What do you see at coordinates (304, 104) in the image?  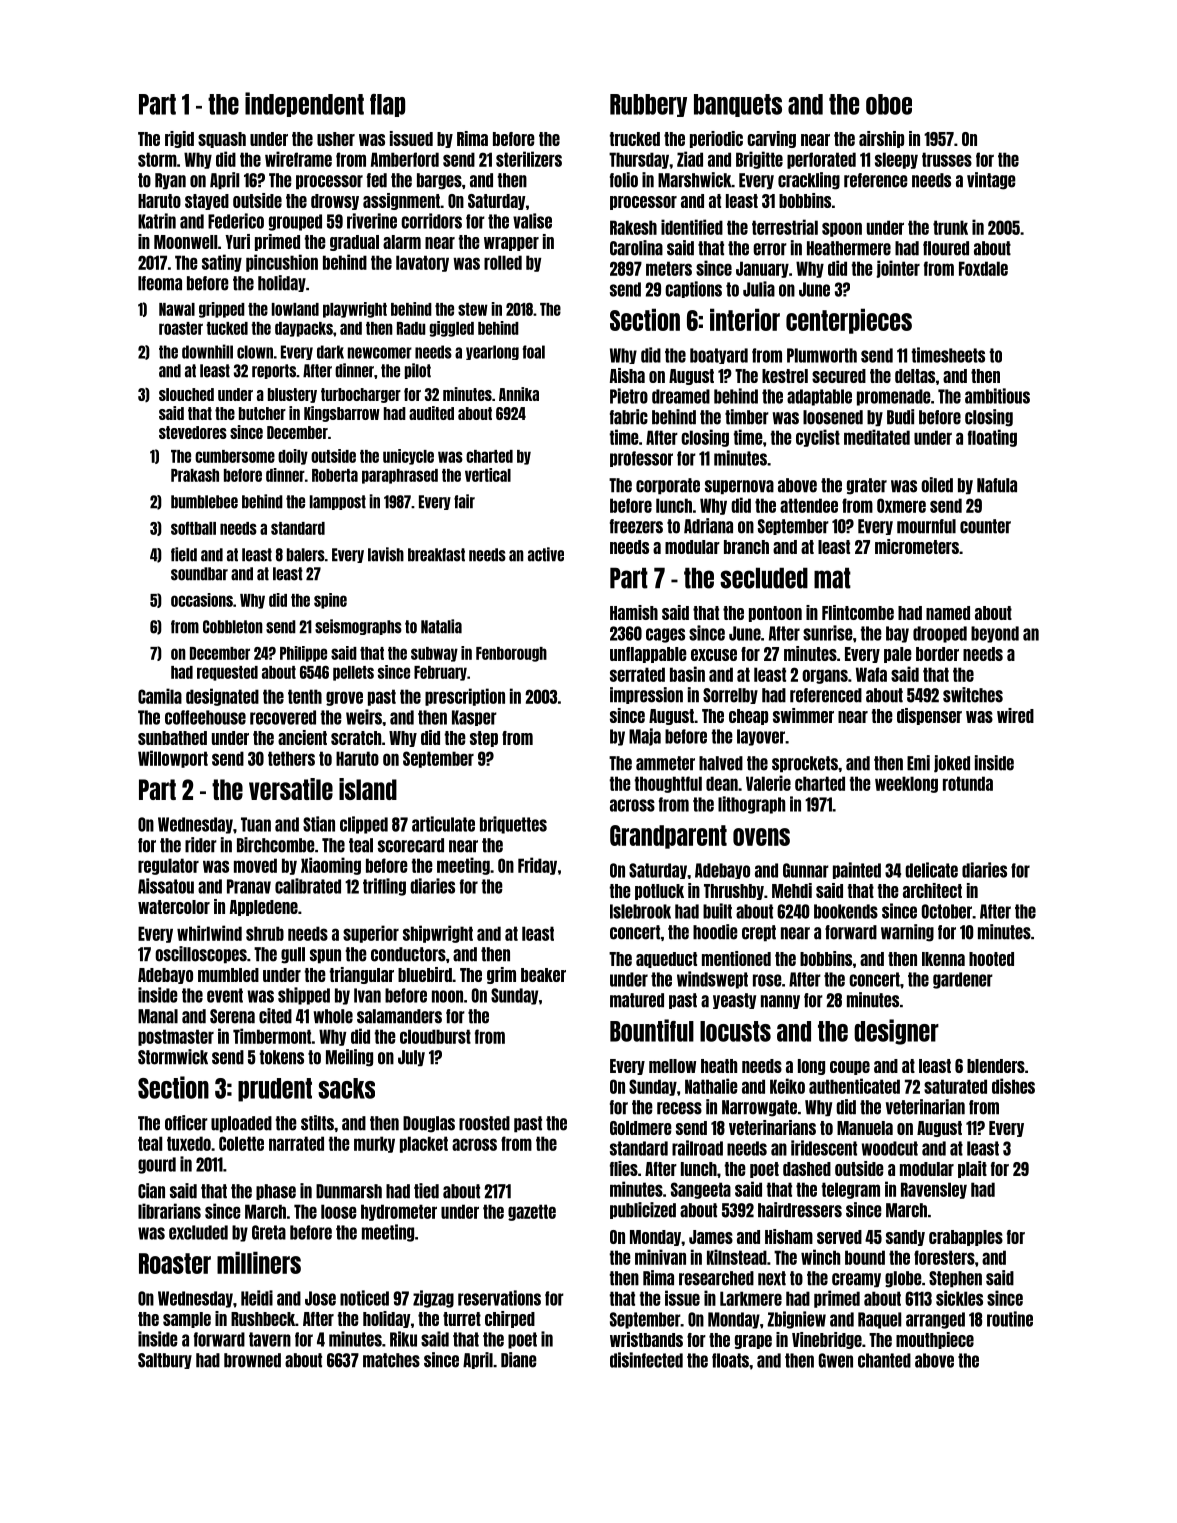 I see `independent` at bounding box center [304, 104].
